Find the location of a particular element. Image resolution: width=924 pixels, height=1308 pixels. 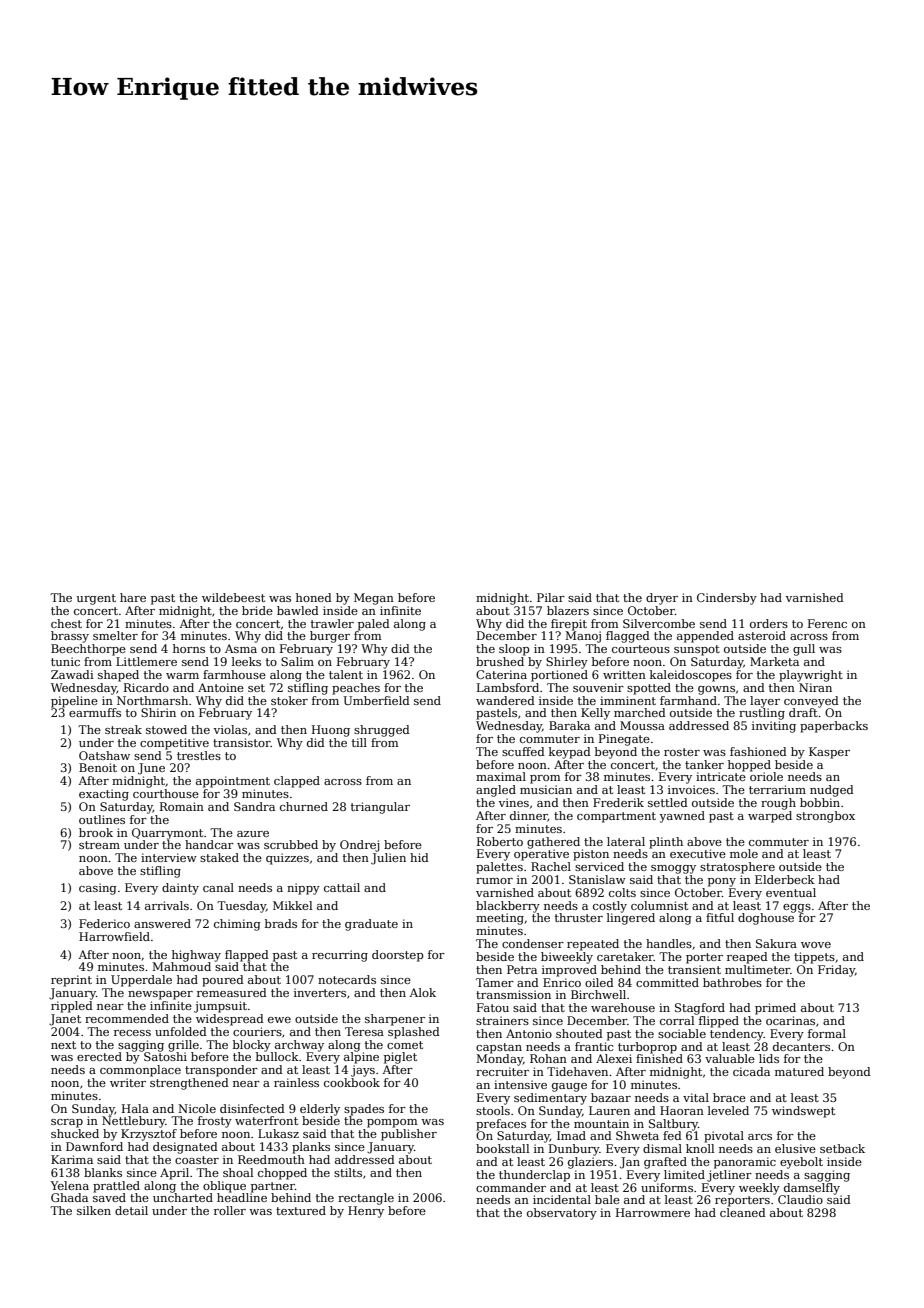

quizzes is located at coordinates (287, 859).
